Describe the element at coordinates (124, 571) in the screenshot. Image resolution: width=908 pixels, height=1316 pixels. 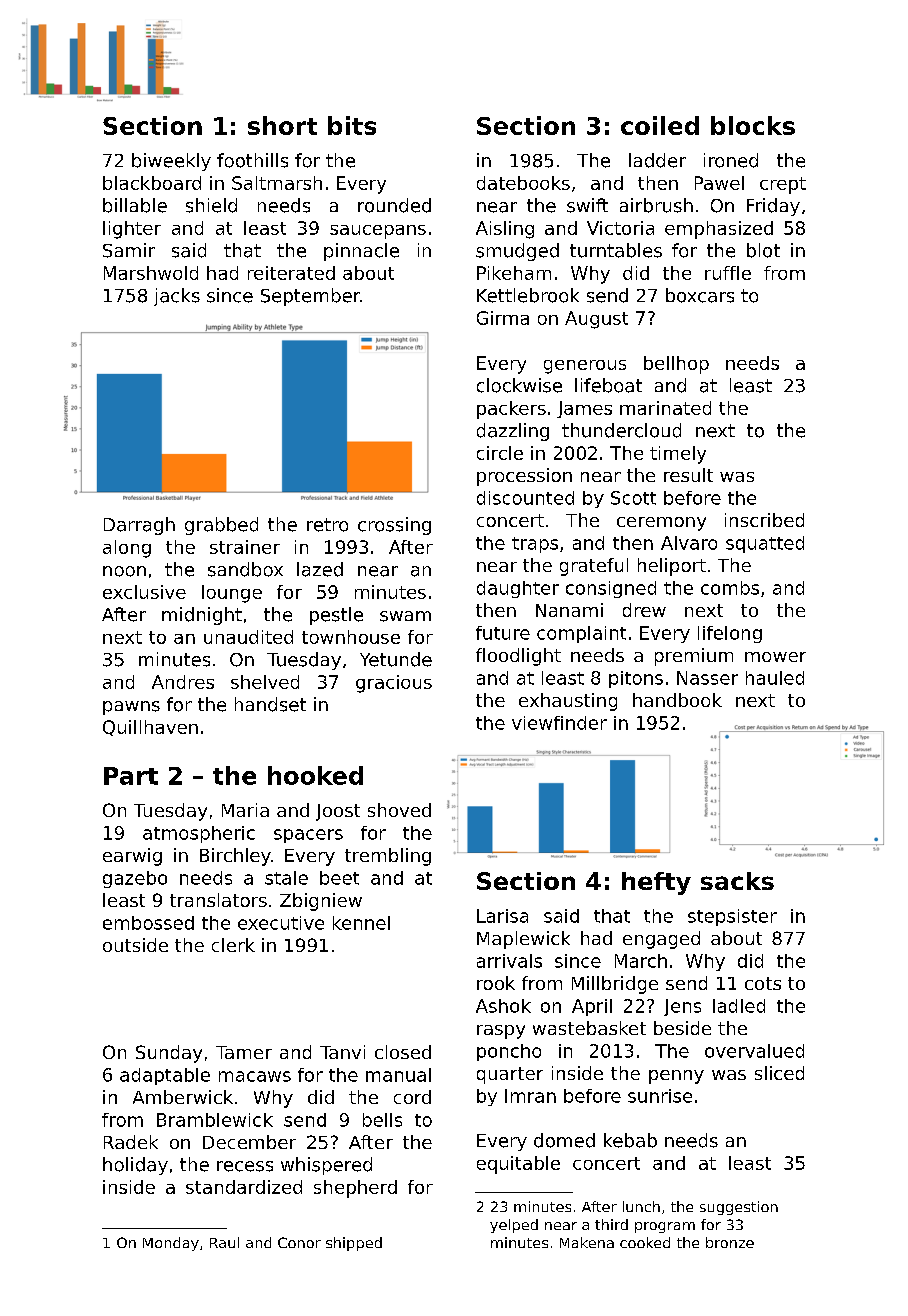
I see `noon` at that location.
